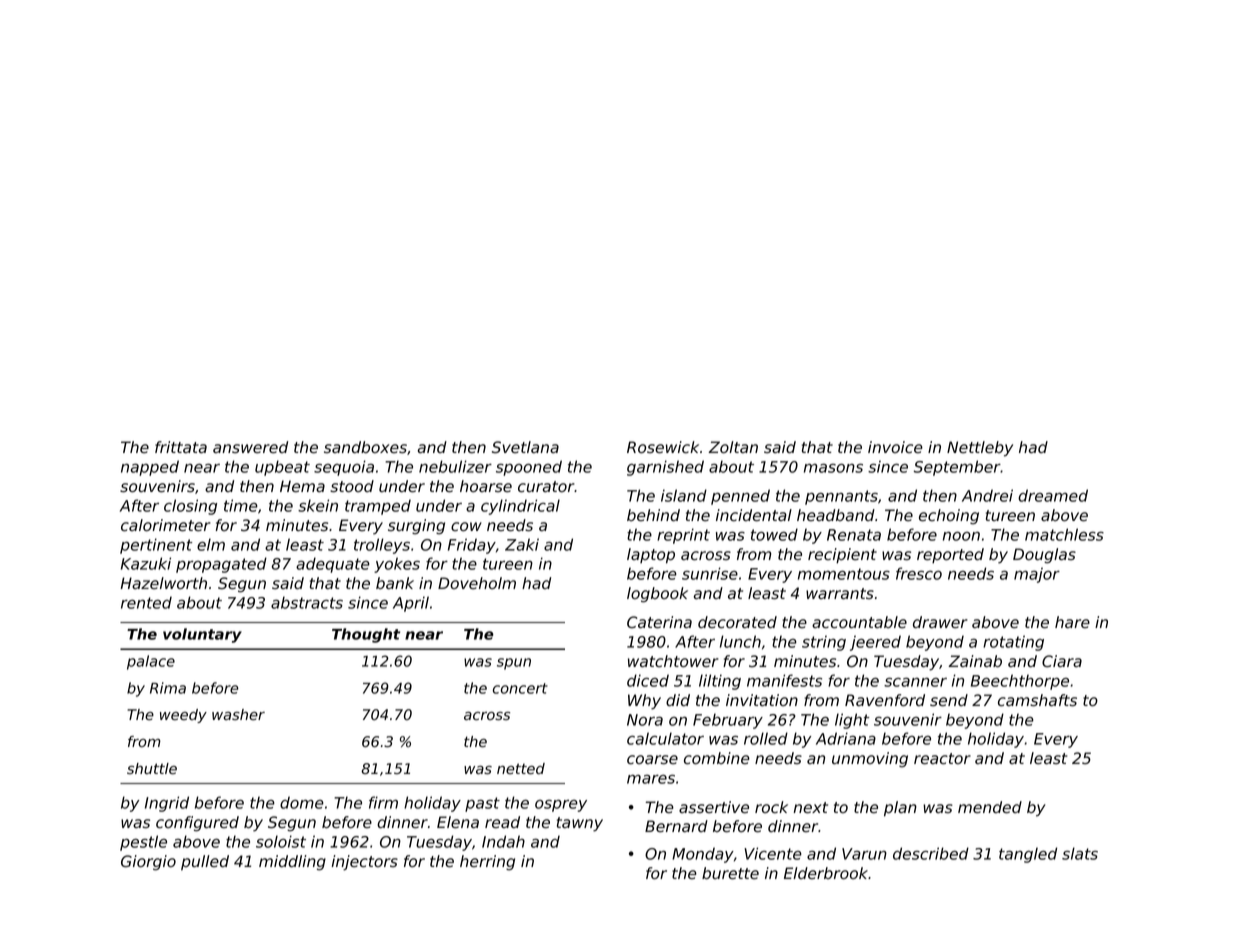  What do you see at coordinates (645, 720) in the page?
I see `Nora` at bounding box center [645, 720].
